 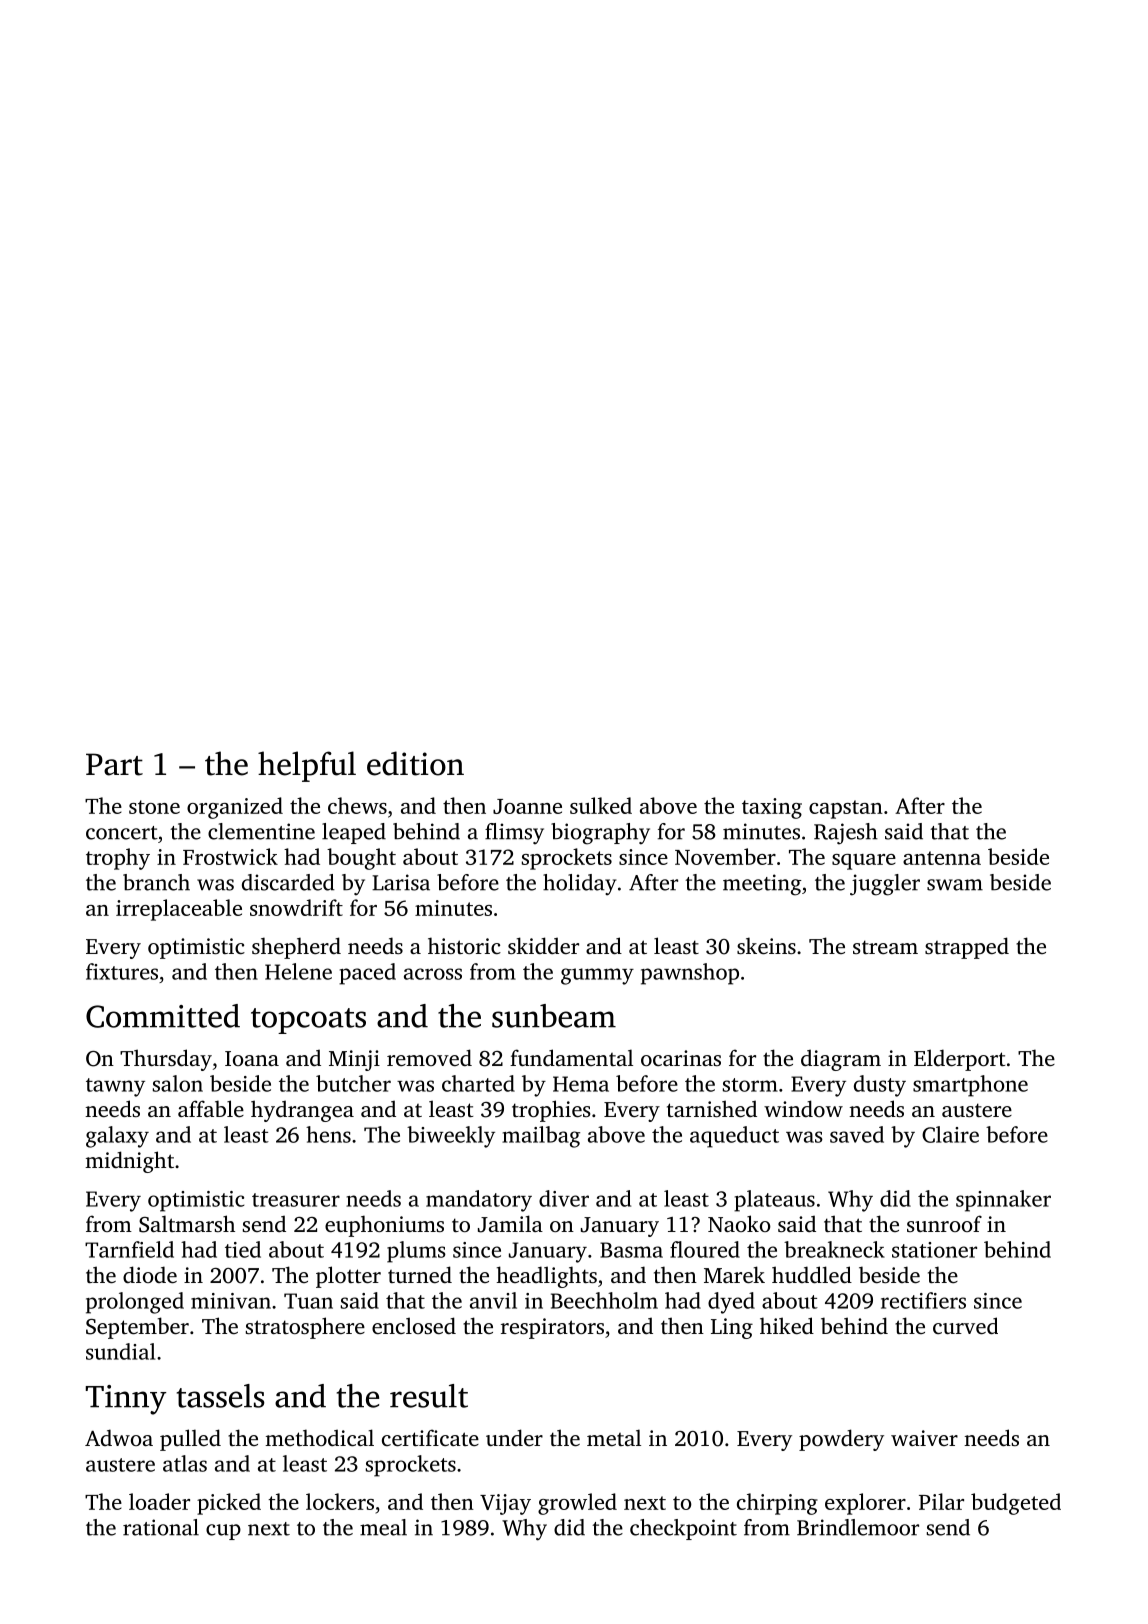 What do you see at coordinates (955, 885) in the screenshot?
I see `swam` at bounding box center [955, 885].
